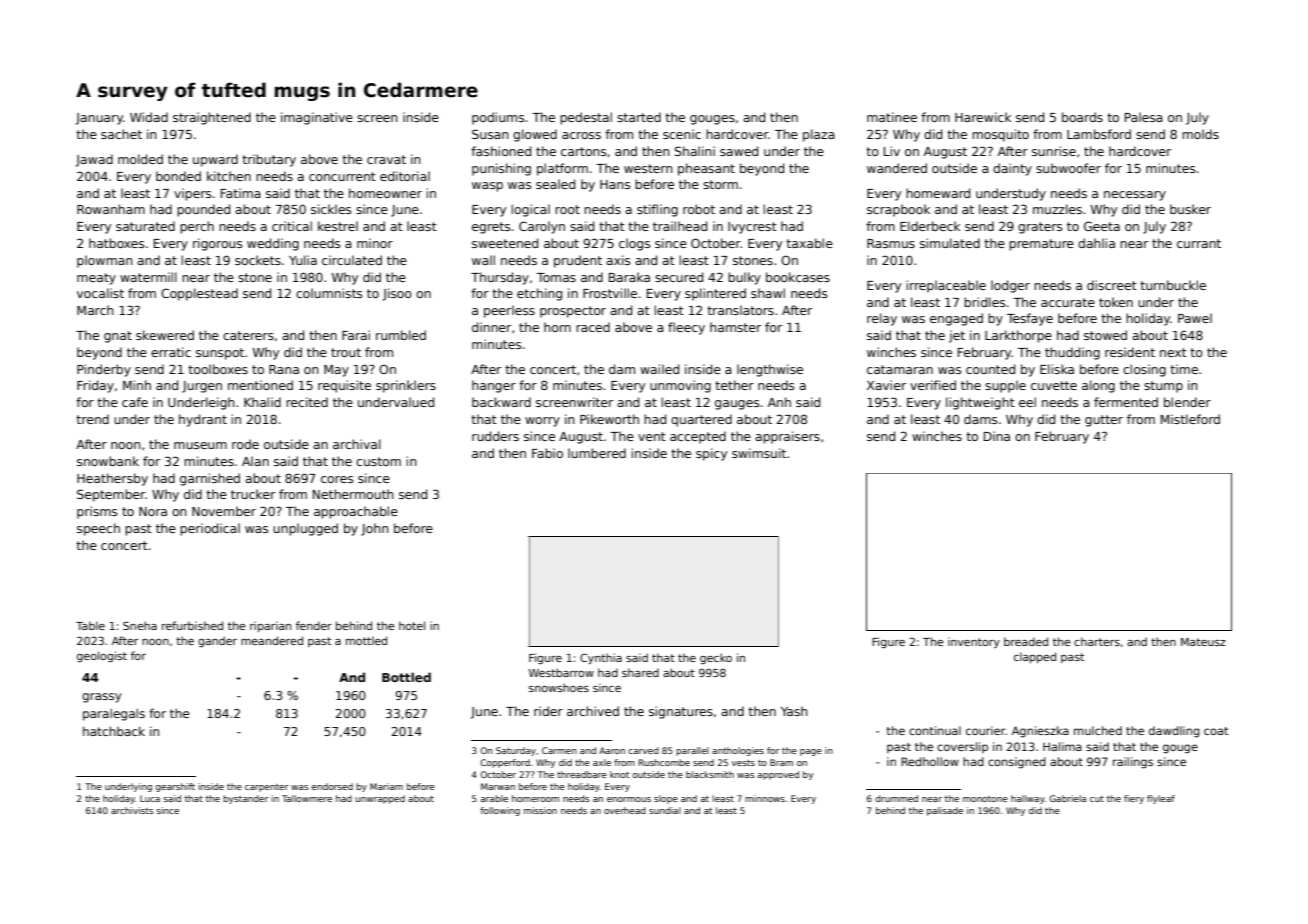 This screenshot has height=924, width=1308. Describe the element at coordinates (171, 352) in the screenshot. I see `erratic` at that location.
